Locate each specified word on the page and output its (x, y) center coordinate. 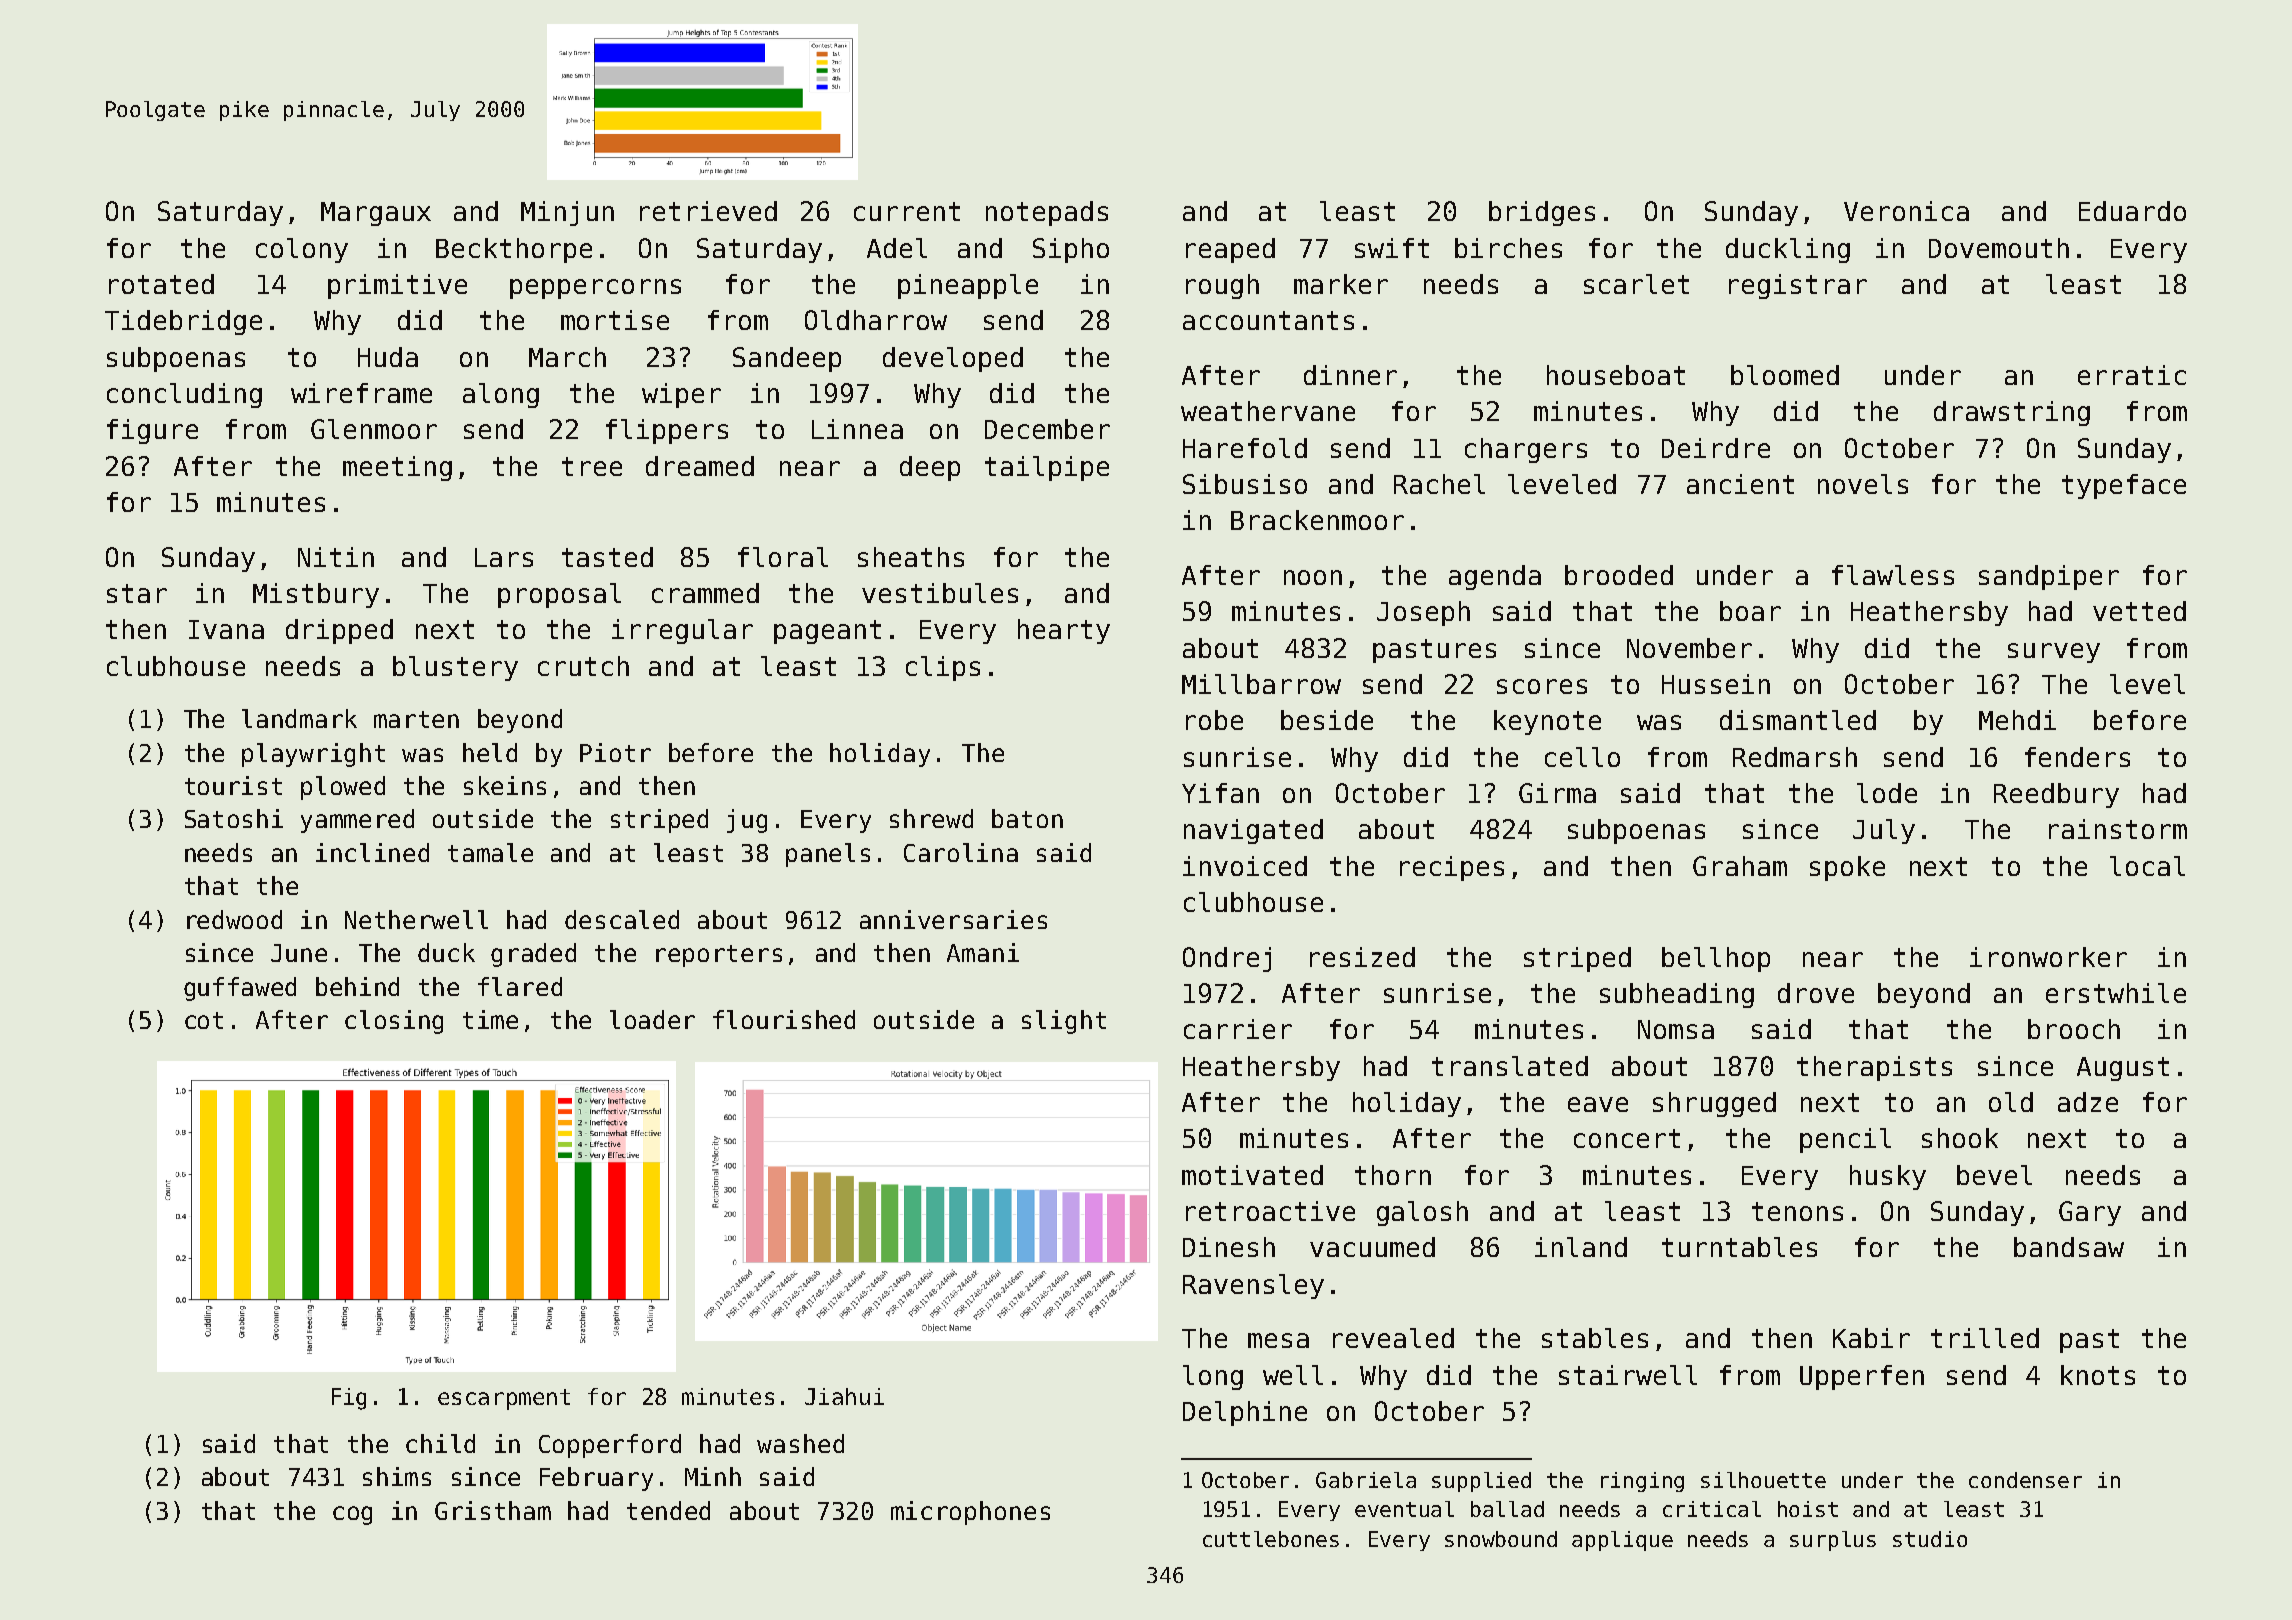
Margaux (376, 214)
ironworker (2048, 957)
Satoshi (234, 818)
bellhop (1716, 959)
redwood (234, 919)
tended (668, 1510)
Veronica (1906, 211)
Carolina (961, 852)
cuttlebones (1271, 1539)
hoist (1808, 1509)
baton (1027, 818)
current (907, 211)
